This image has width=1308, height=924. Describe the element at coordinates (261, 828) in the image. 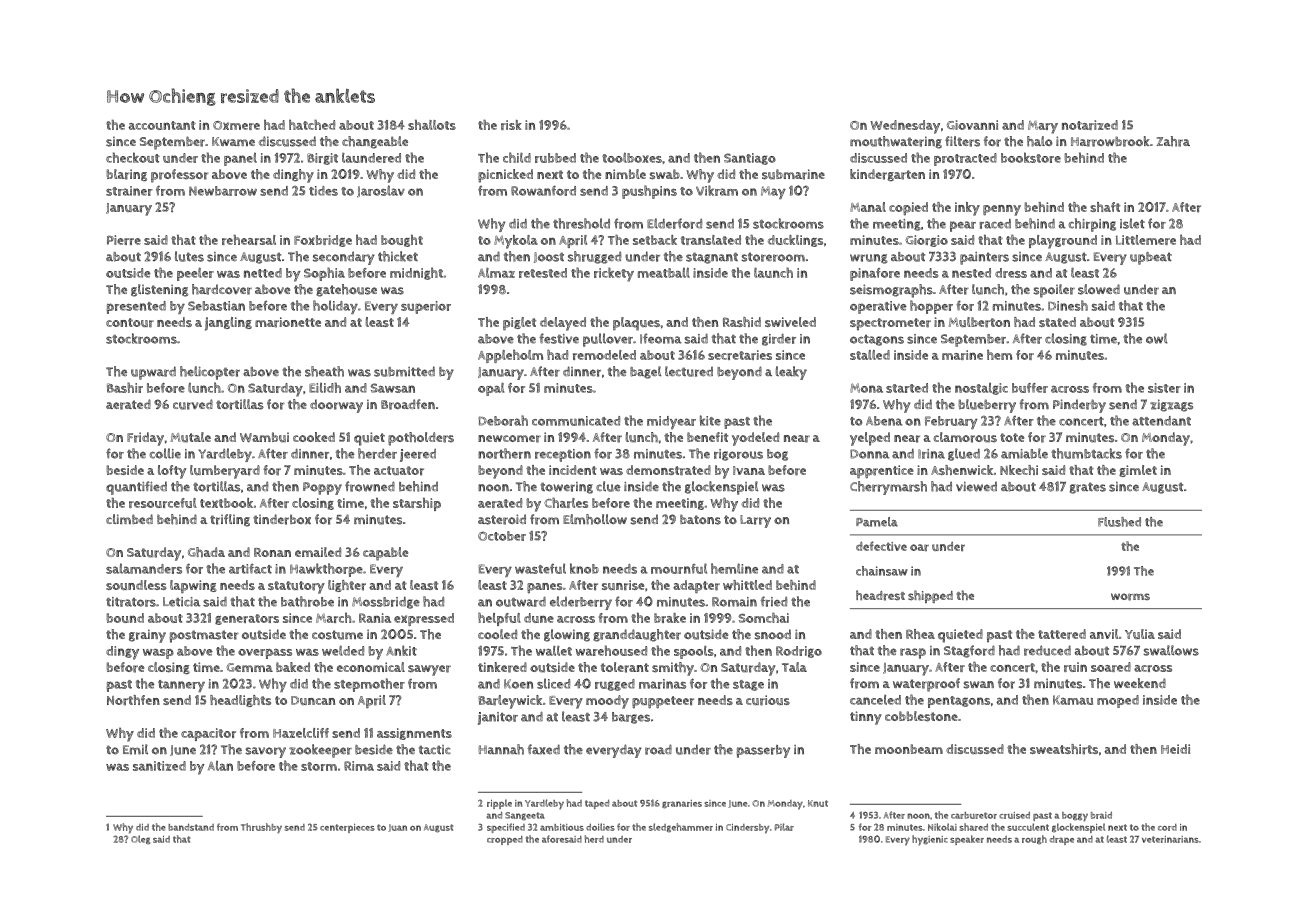

I see `Thrushby` at that location.
